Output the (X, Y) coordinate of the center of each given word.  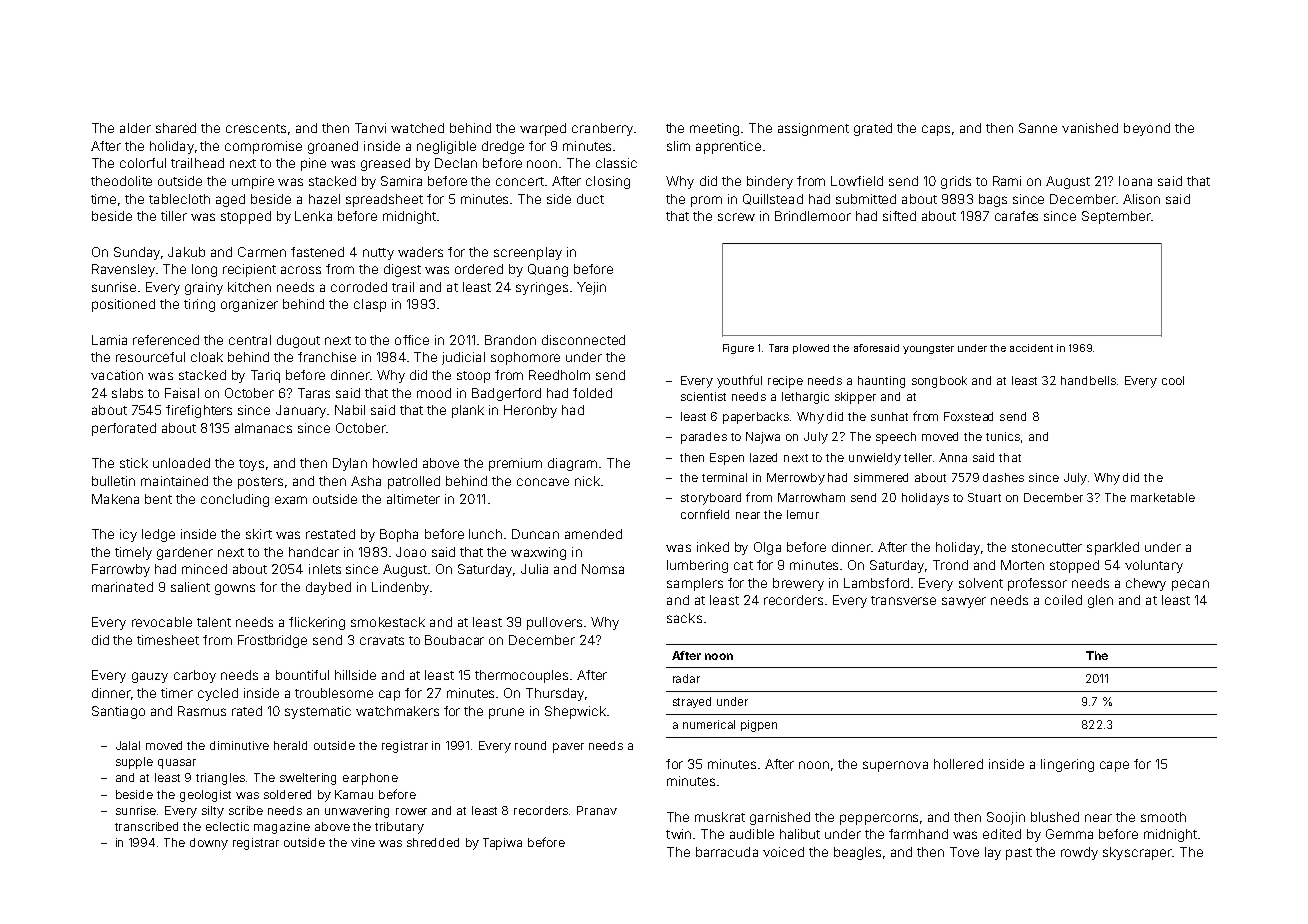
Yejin (591, 288)
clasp (370, 305)
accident (1031, 348)
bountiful (302, 675)
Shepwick (575, 712)
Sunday (137, 253)
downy (209, 844)
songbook (939, 382)
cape (1114, 766)
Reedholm (559, 375)
